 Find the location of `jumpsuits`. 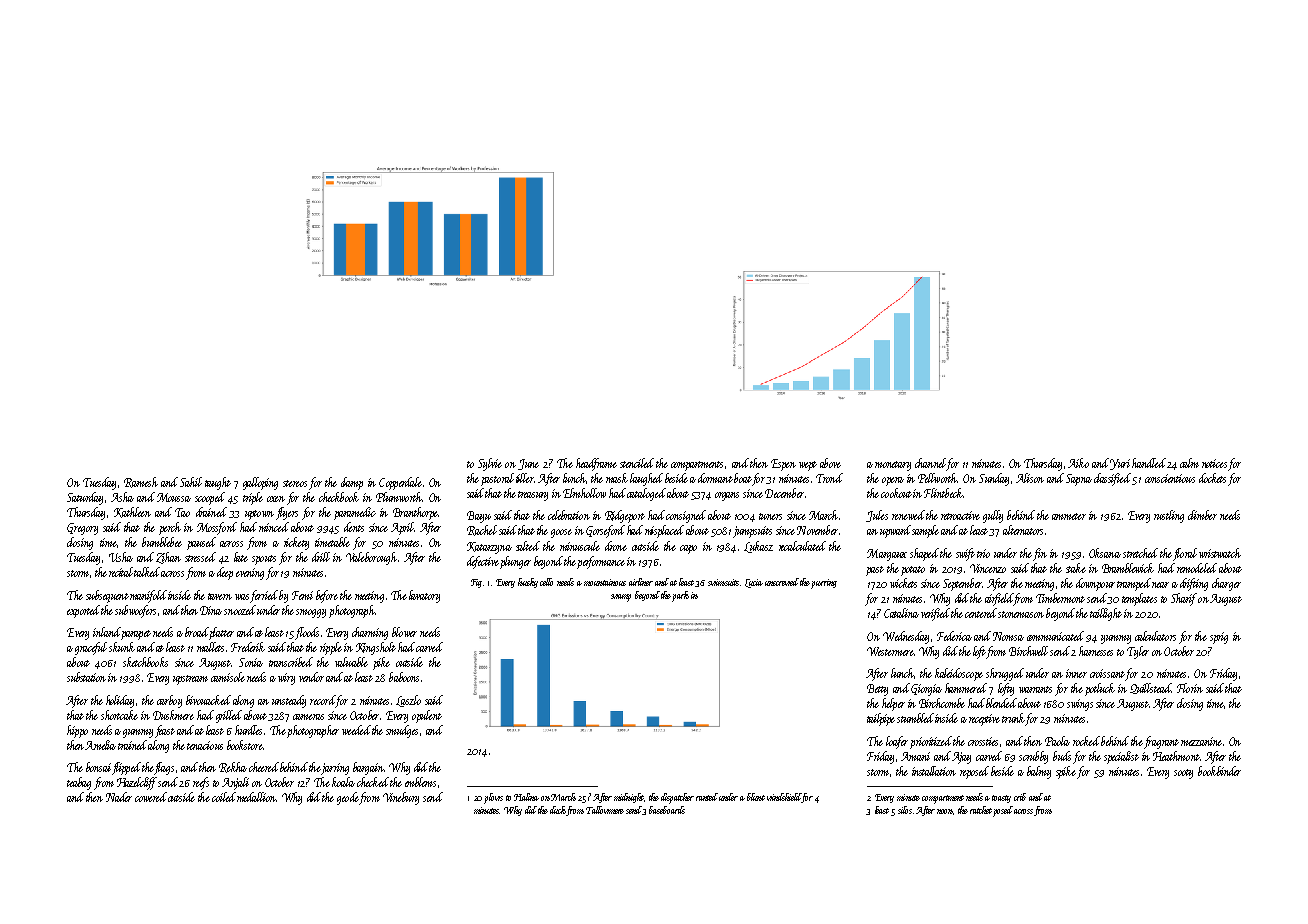

jumpsuits is located at coordinates (752, 532).
